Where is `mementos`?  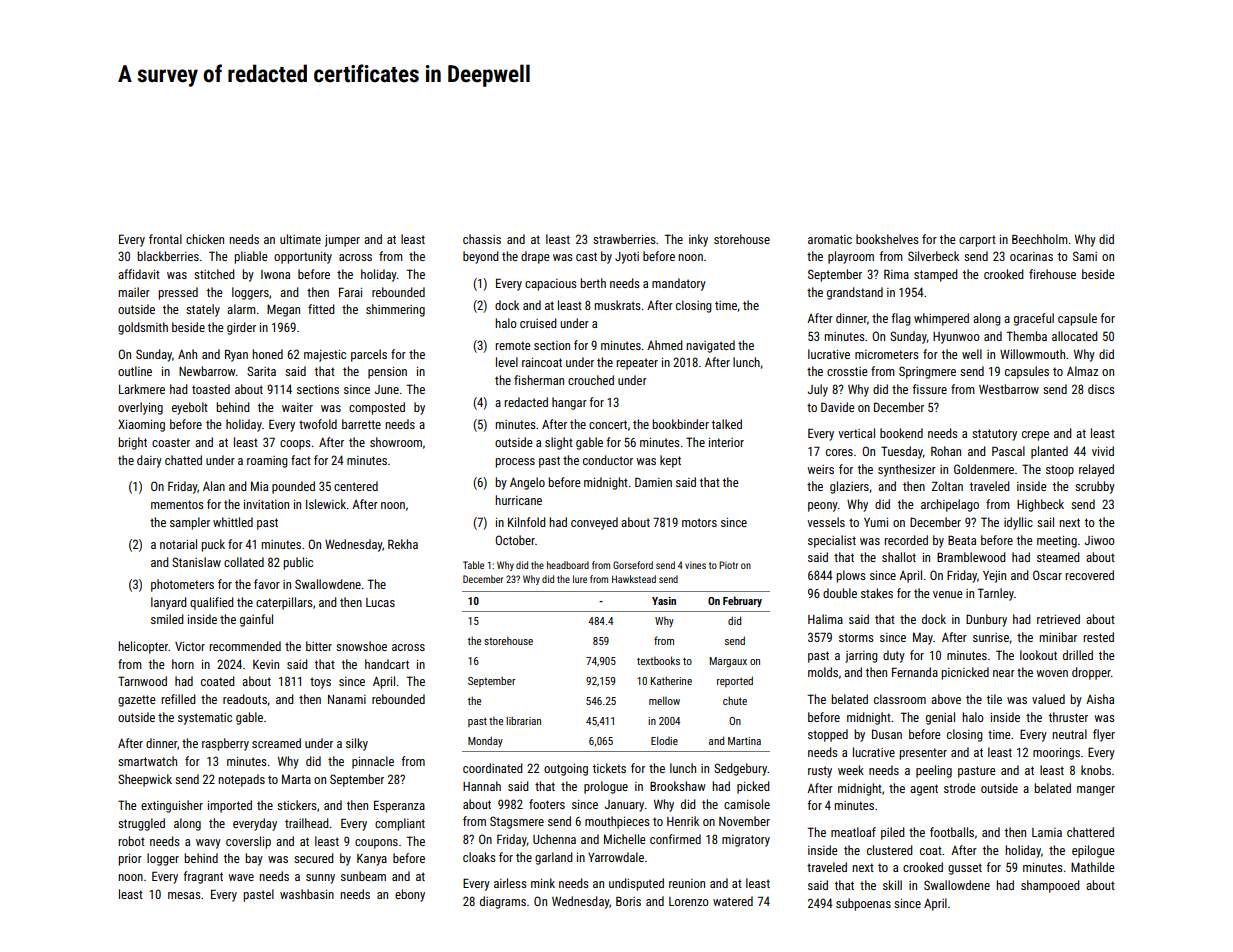
mementos is located at coordinates (177, 504).
